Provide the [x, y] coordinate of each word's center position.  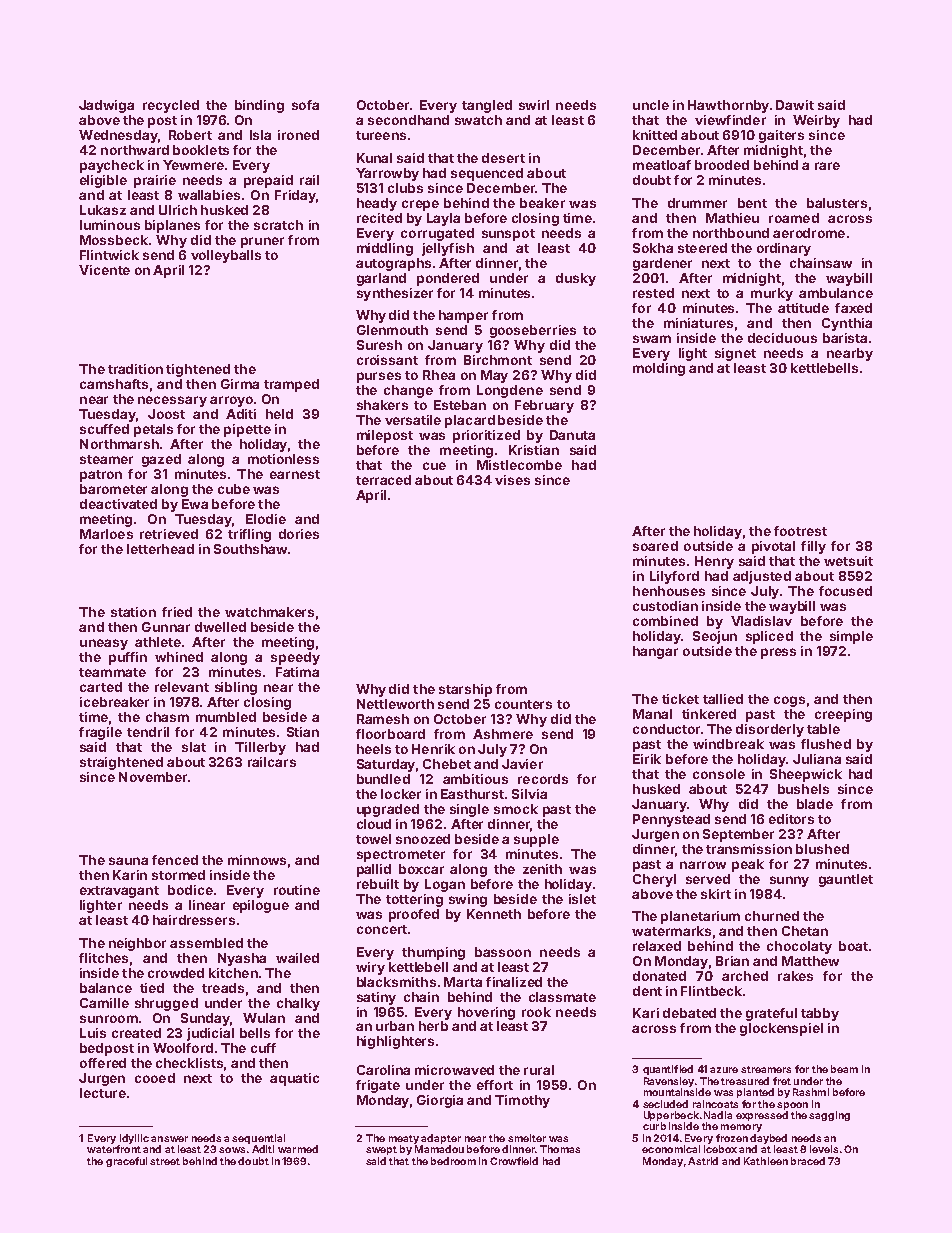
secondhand [408, 120]
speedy [295, 658]
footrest [800, 531]
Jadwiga [106, 106]
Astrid [703, 1161]
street [165, 1161]
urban [395, 1026]
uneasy [104, 644]
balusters [837, 203]
